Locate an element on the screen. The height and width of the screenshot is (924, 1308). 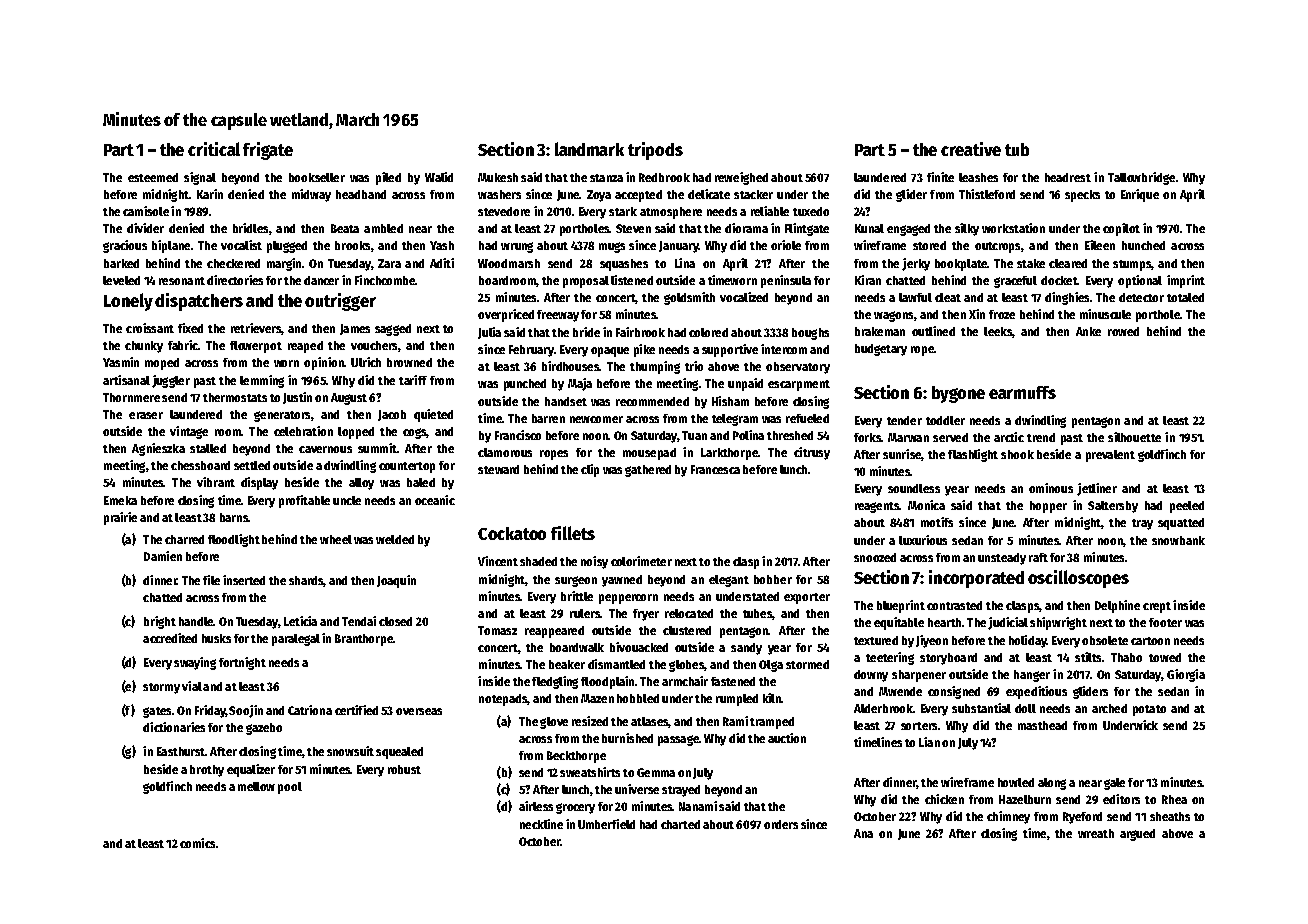
comics is located at coordinates (197, 843).
